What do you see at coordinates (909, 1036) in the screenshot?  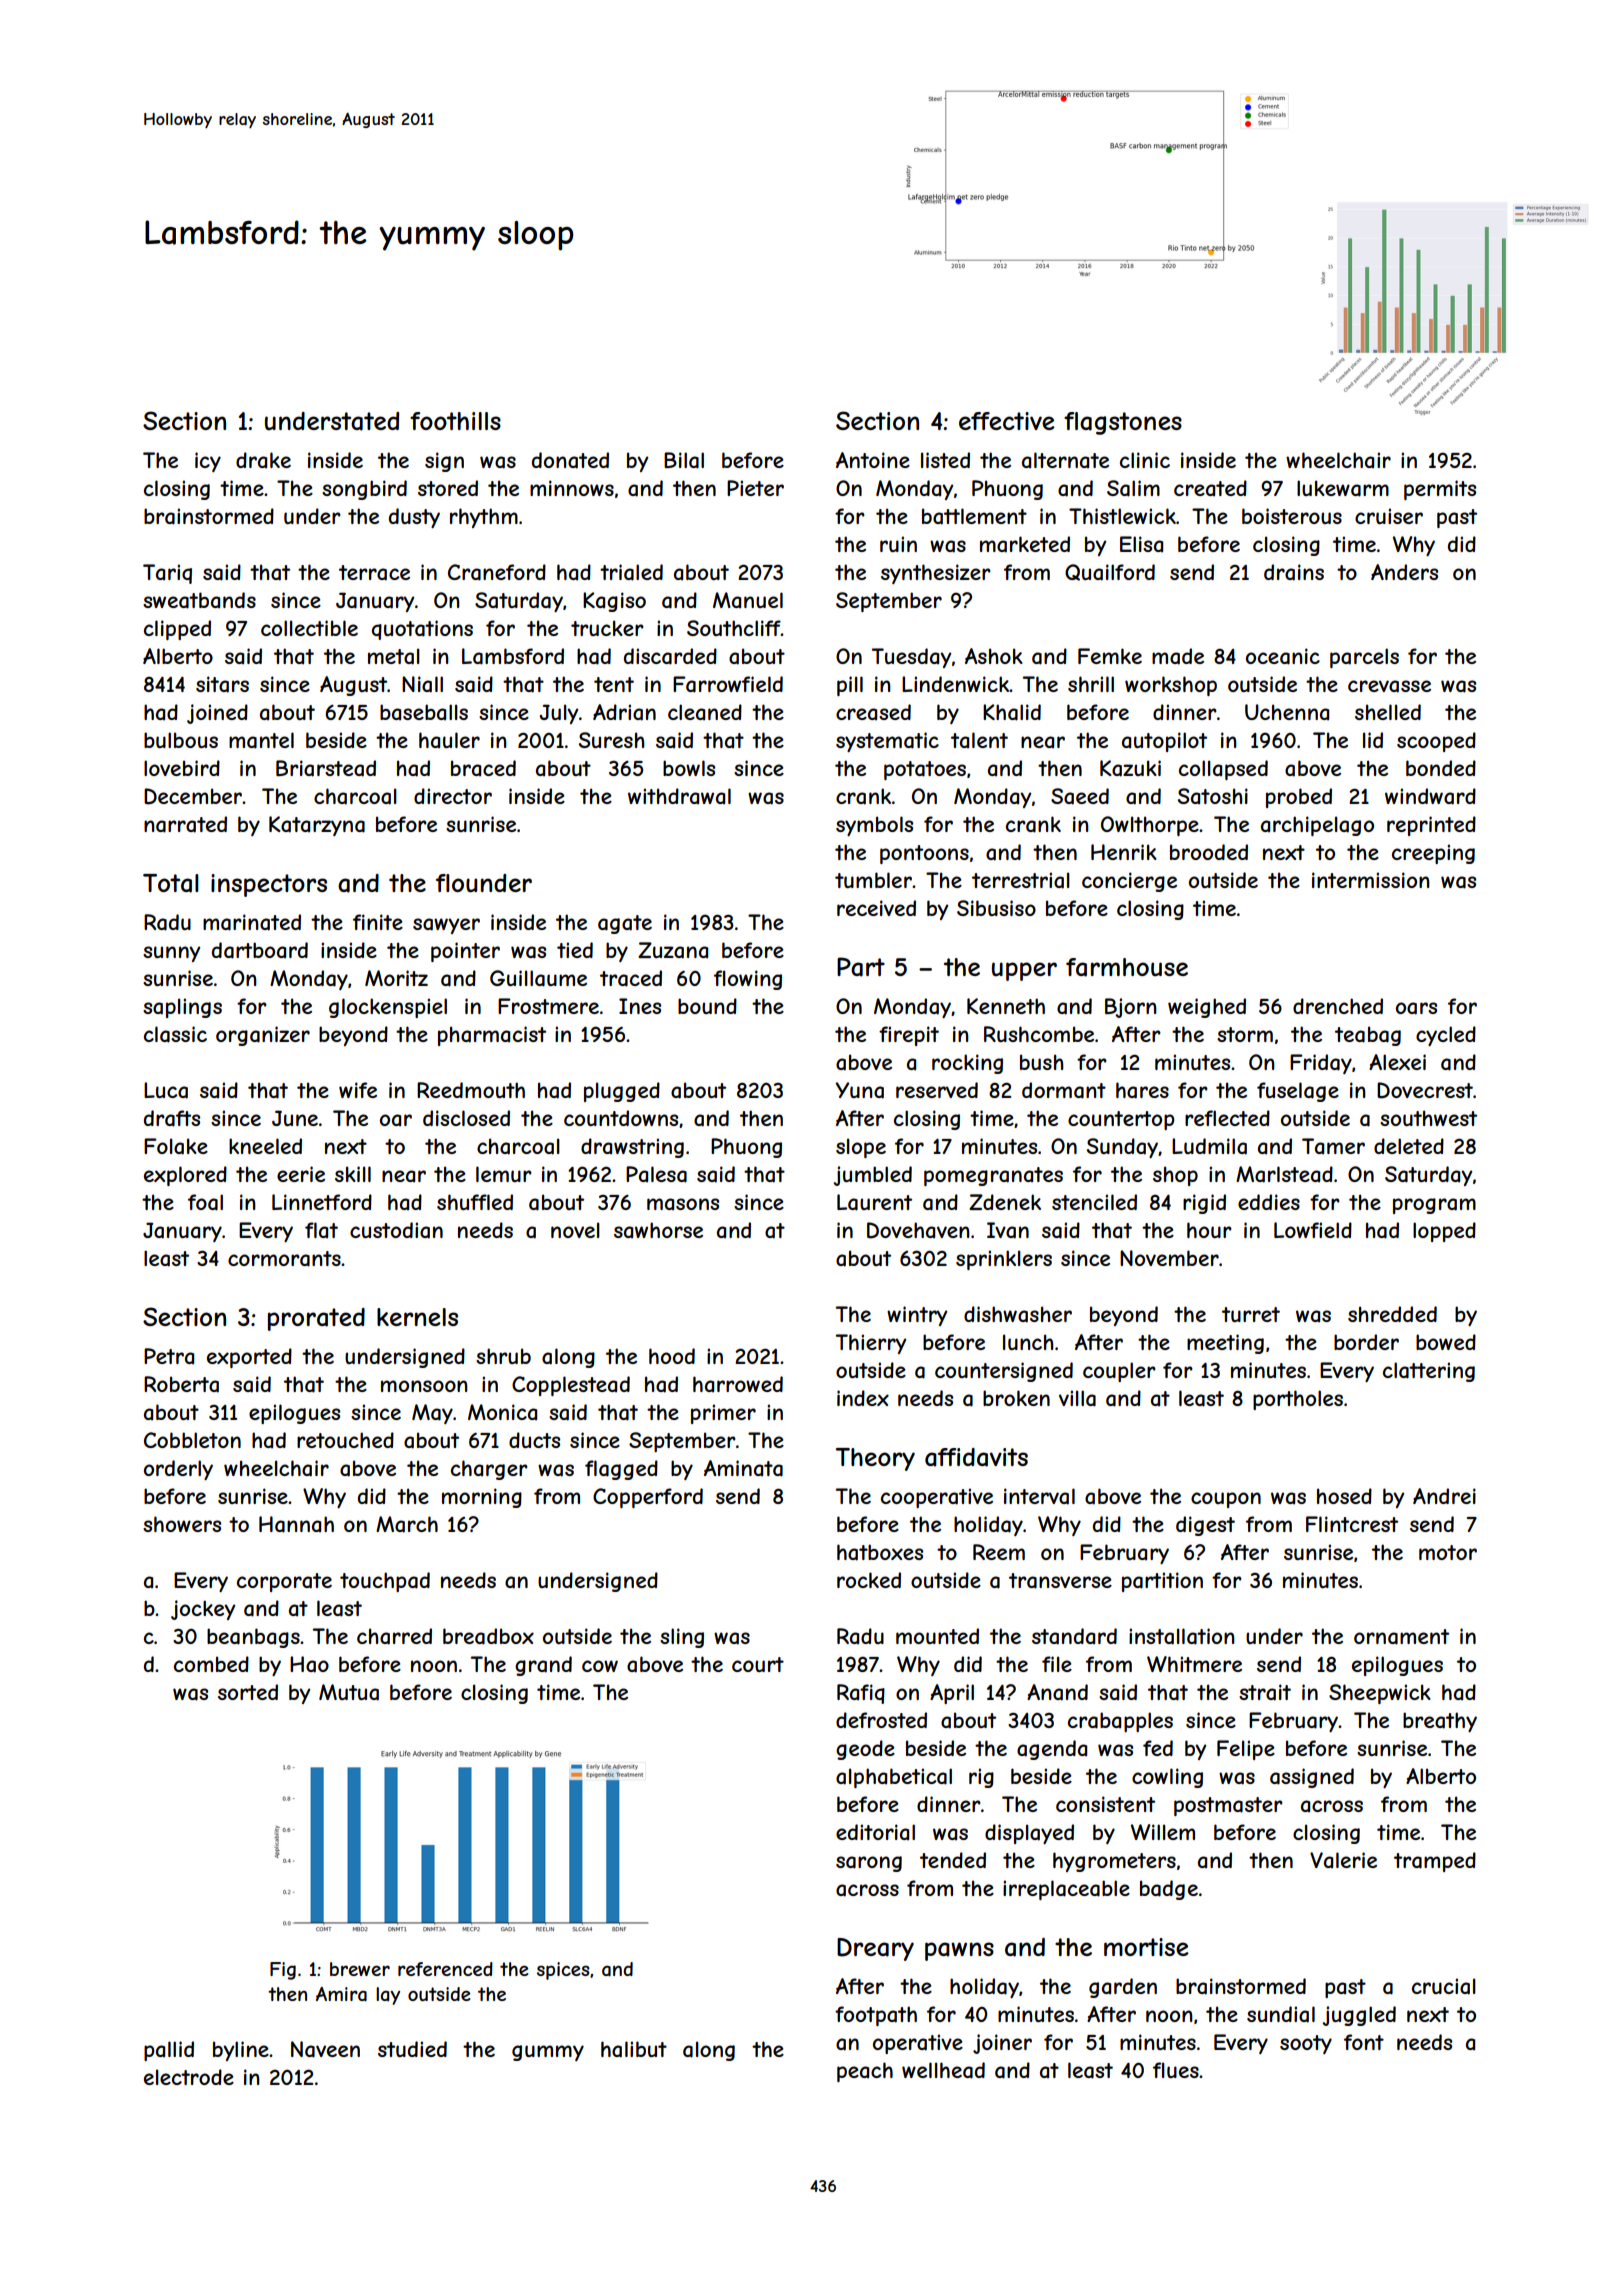 I see `firepit` at bounding box center [909, 1036].
